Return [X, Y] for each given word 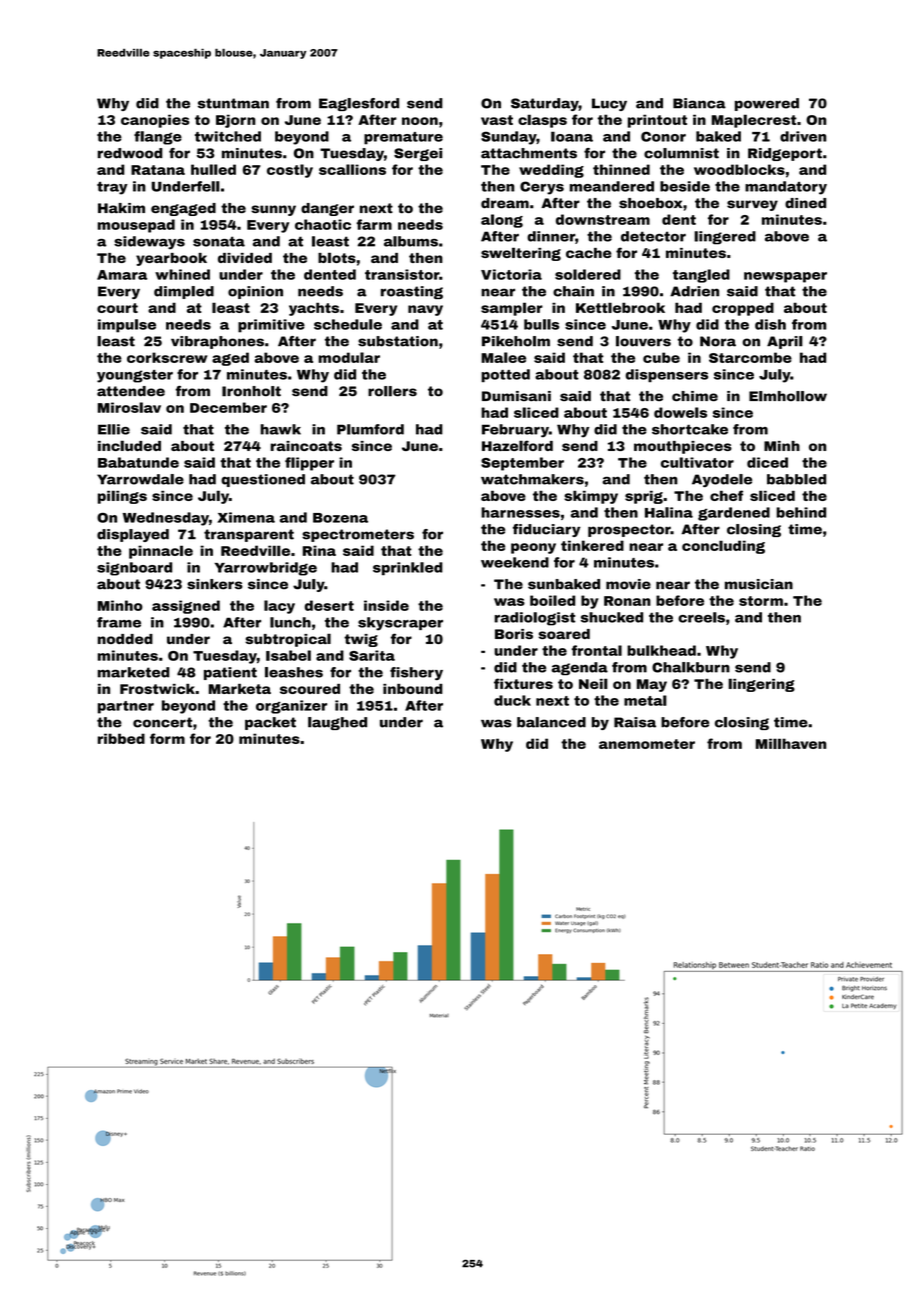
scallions [352, 169]
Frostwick [157, 689]
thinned [621, 169]
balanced [551, 722]
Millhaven [791, 743]
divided [245, 258]
